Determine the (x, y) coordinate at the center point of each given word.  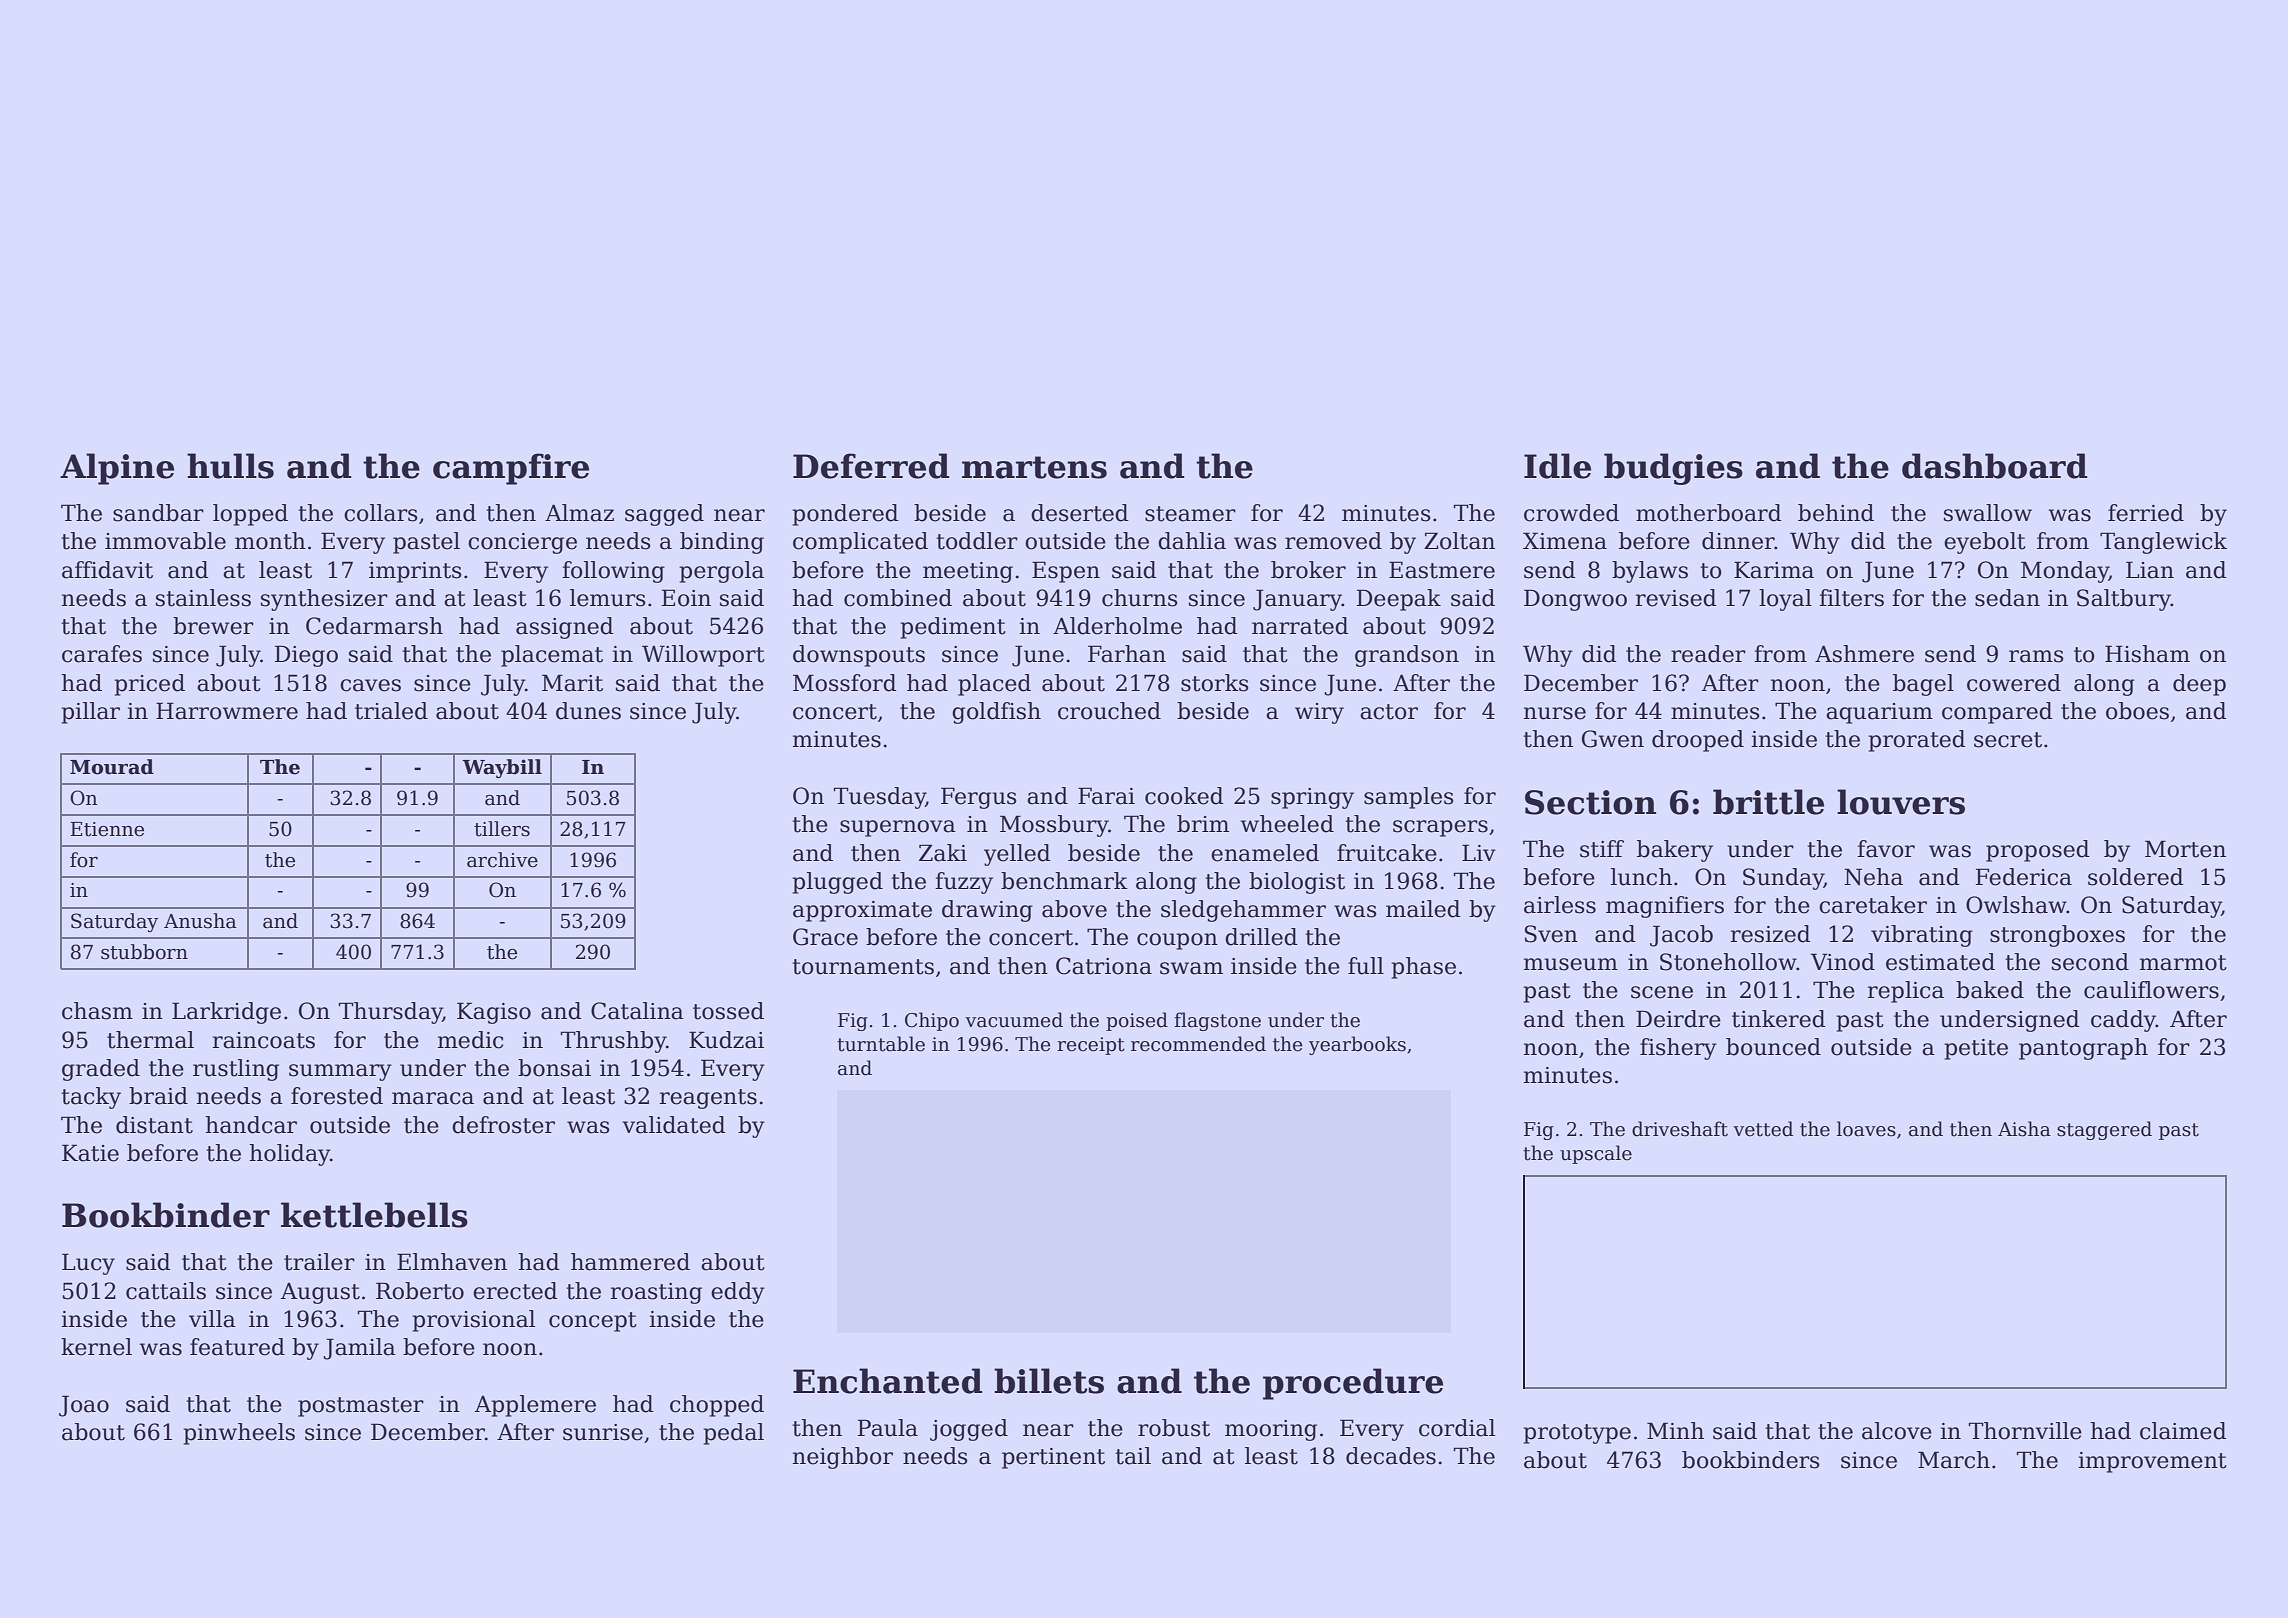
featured (237, 1347)
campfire (511, 469)
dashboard (1995, 466)
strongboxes (2057, 936)
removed (1333, 541)
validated (674, 1125)
